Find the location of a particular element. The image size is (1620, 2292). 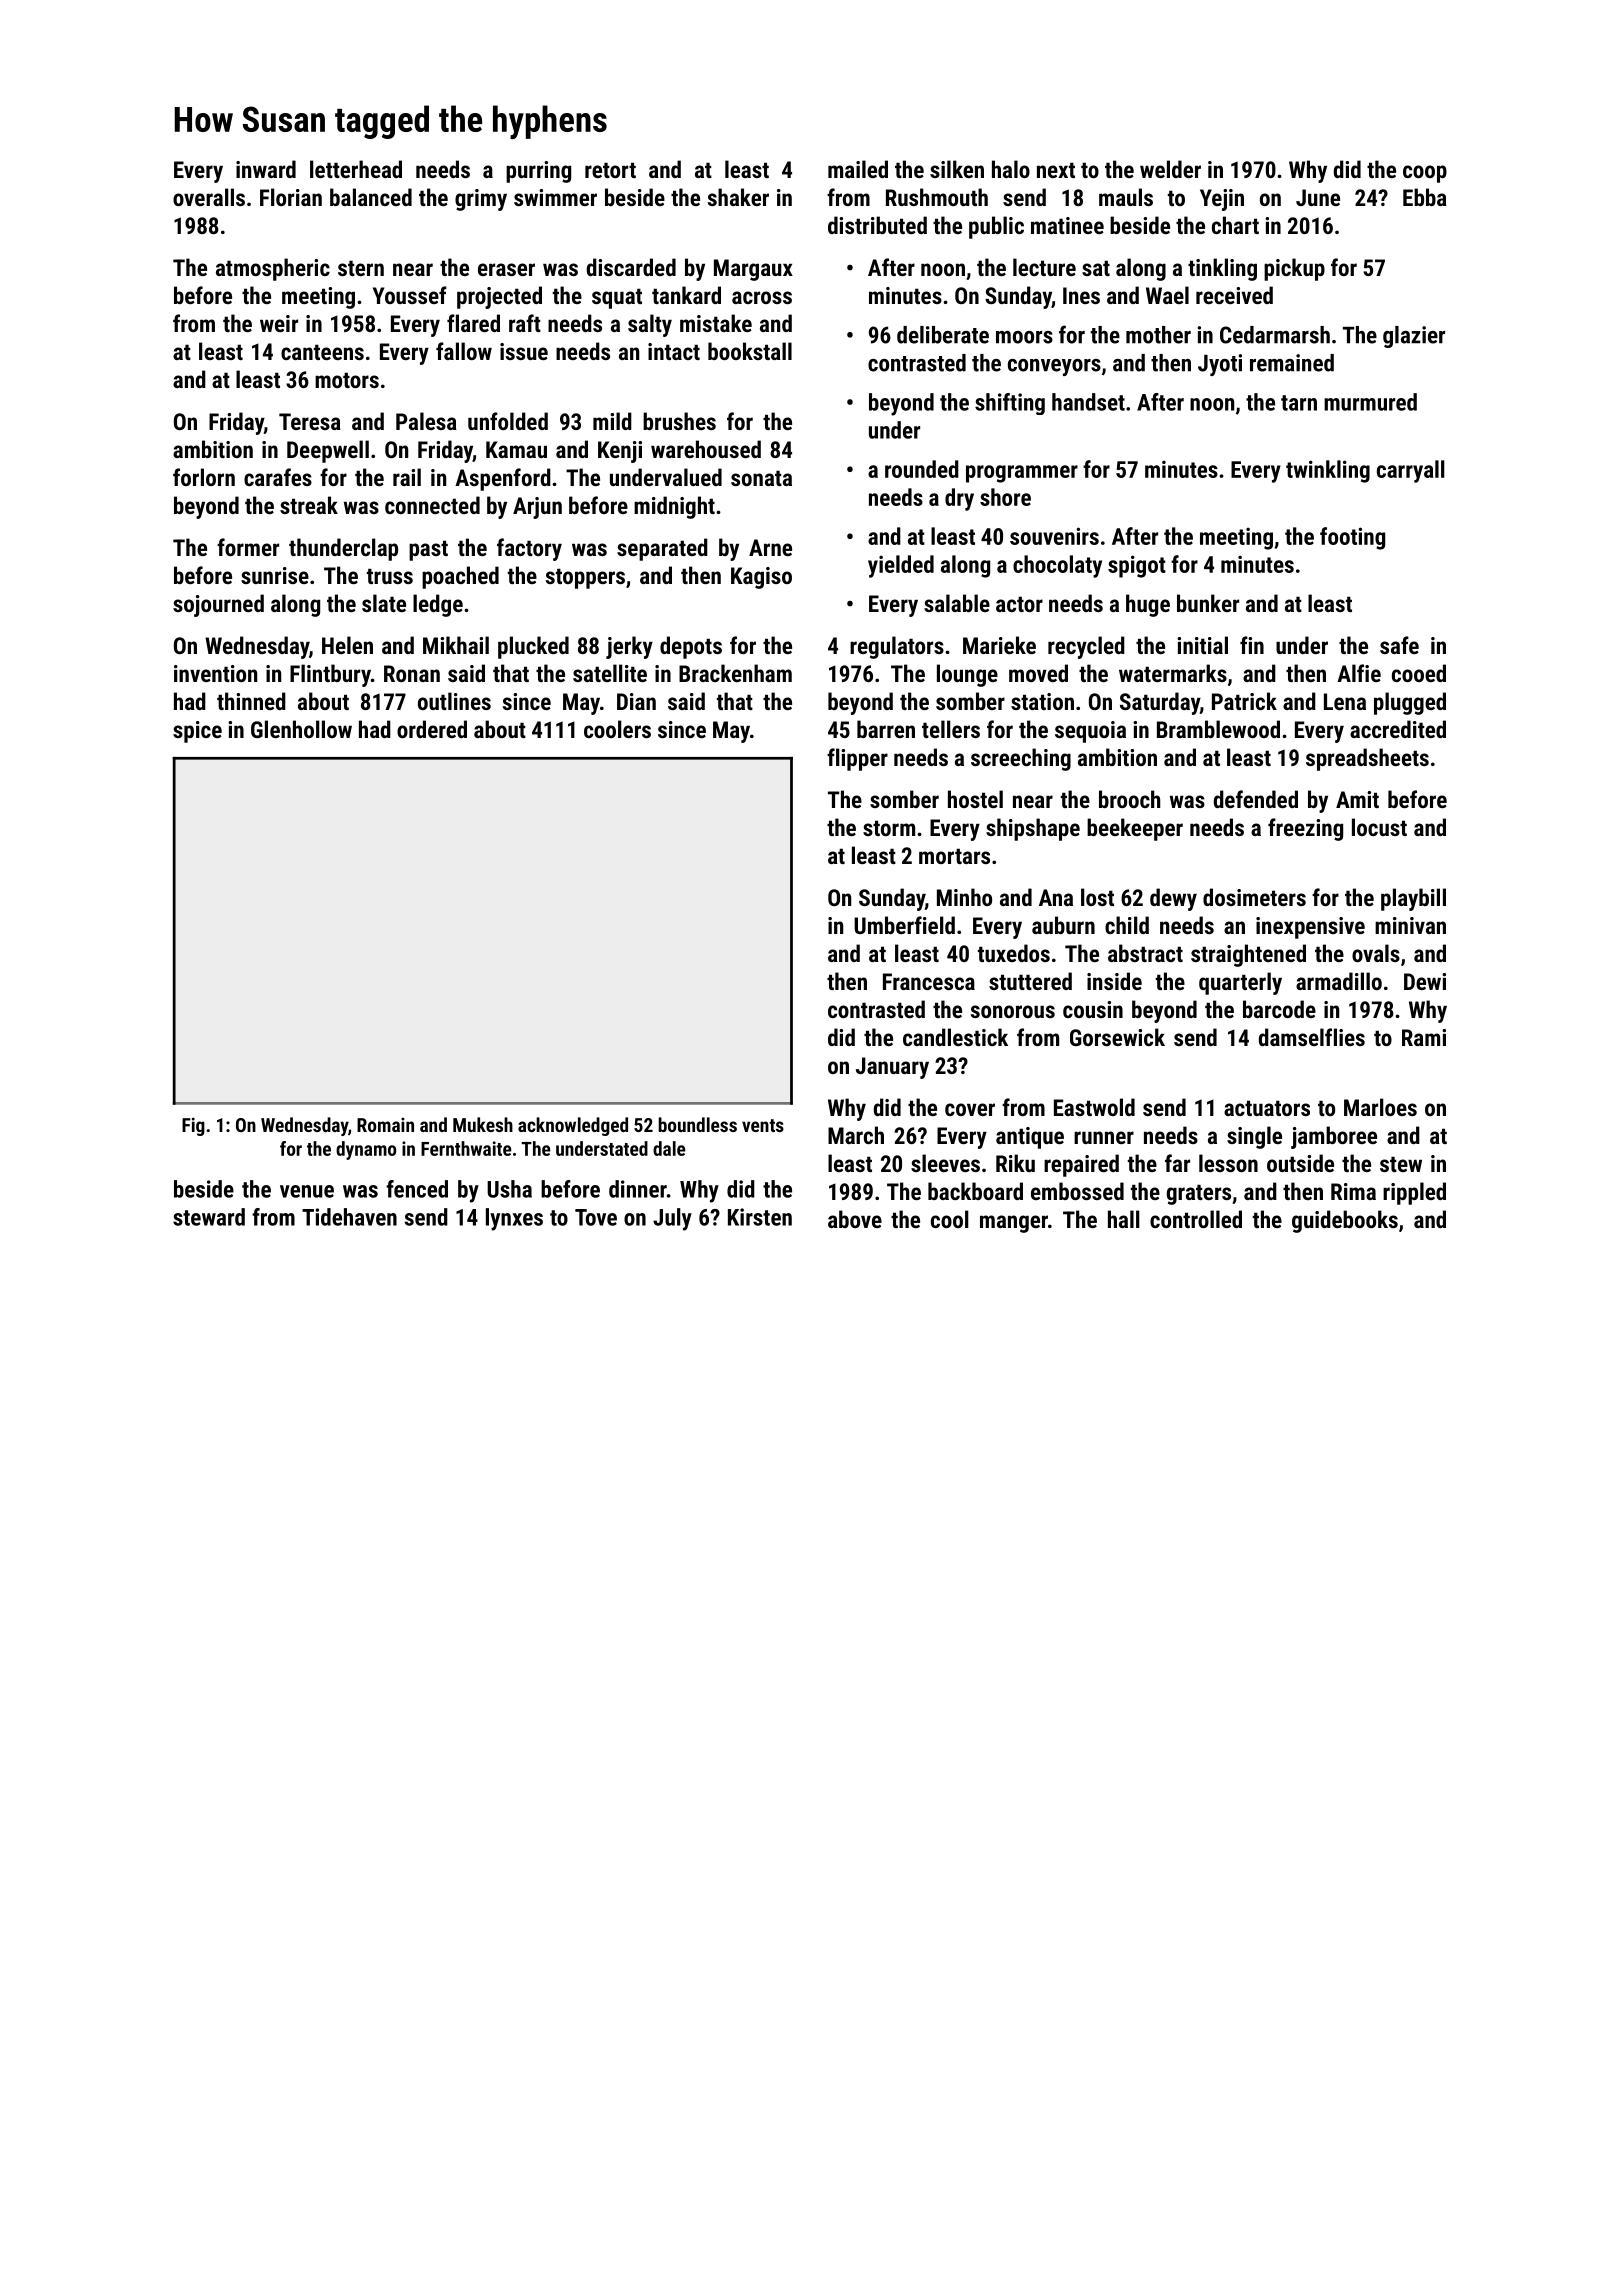

retort is located at coordinates (610, 170).
